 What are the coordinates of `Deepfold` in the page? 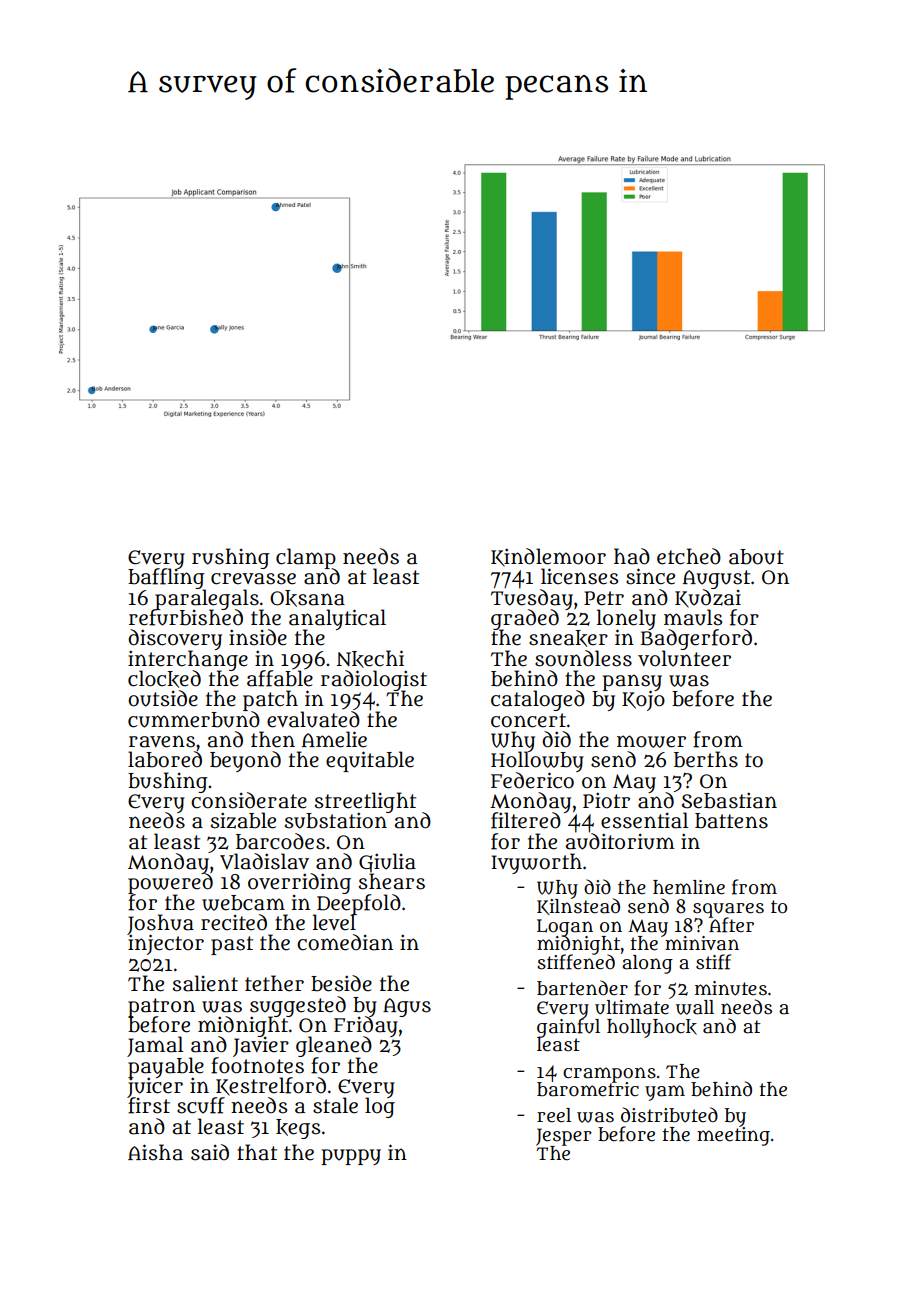 It's located at (358, 904).
